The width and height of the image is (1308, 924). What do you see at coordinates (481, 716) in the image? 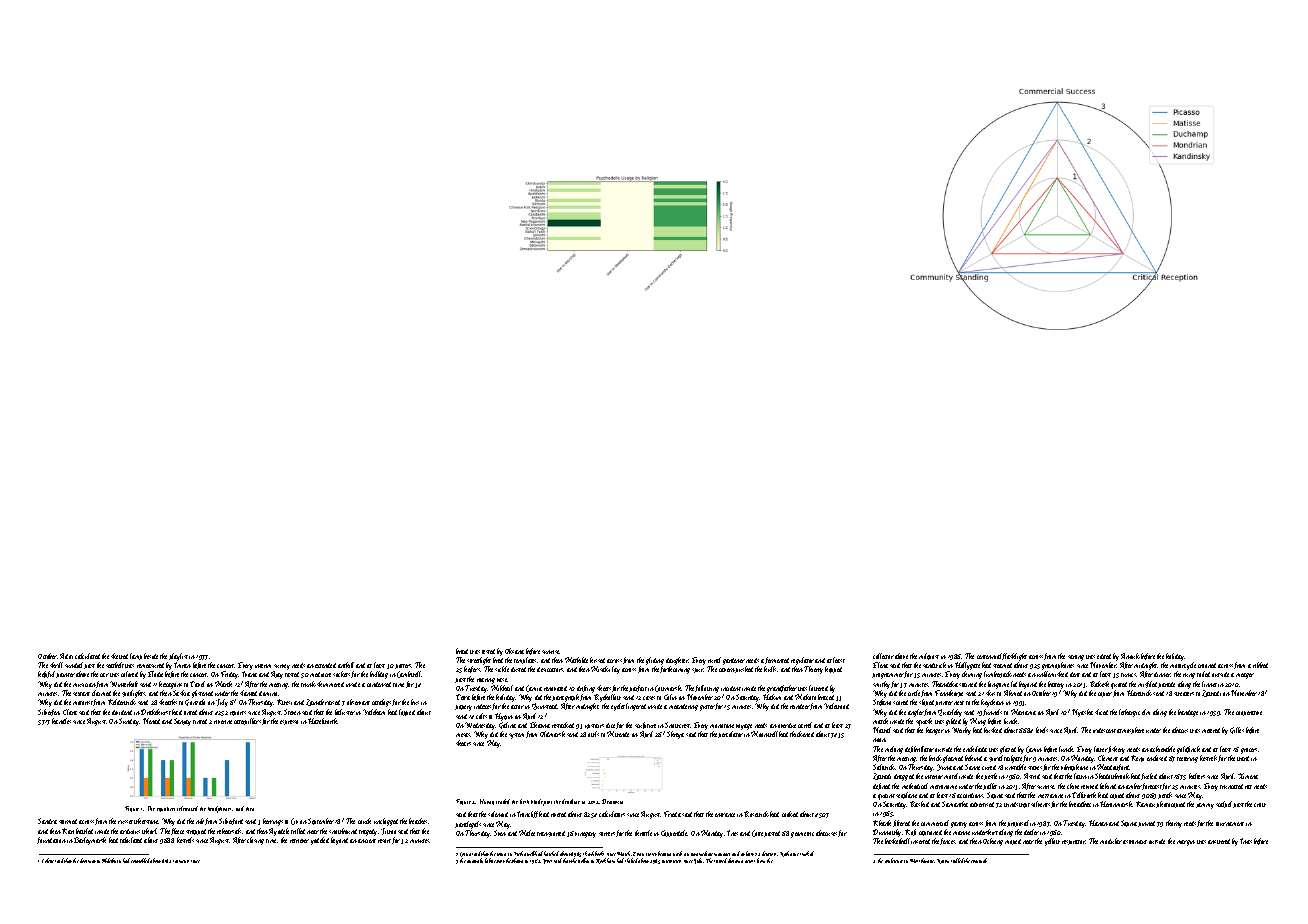
I see `colts` at bounding box center [481, 716].
